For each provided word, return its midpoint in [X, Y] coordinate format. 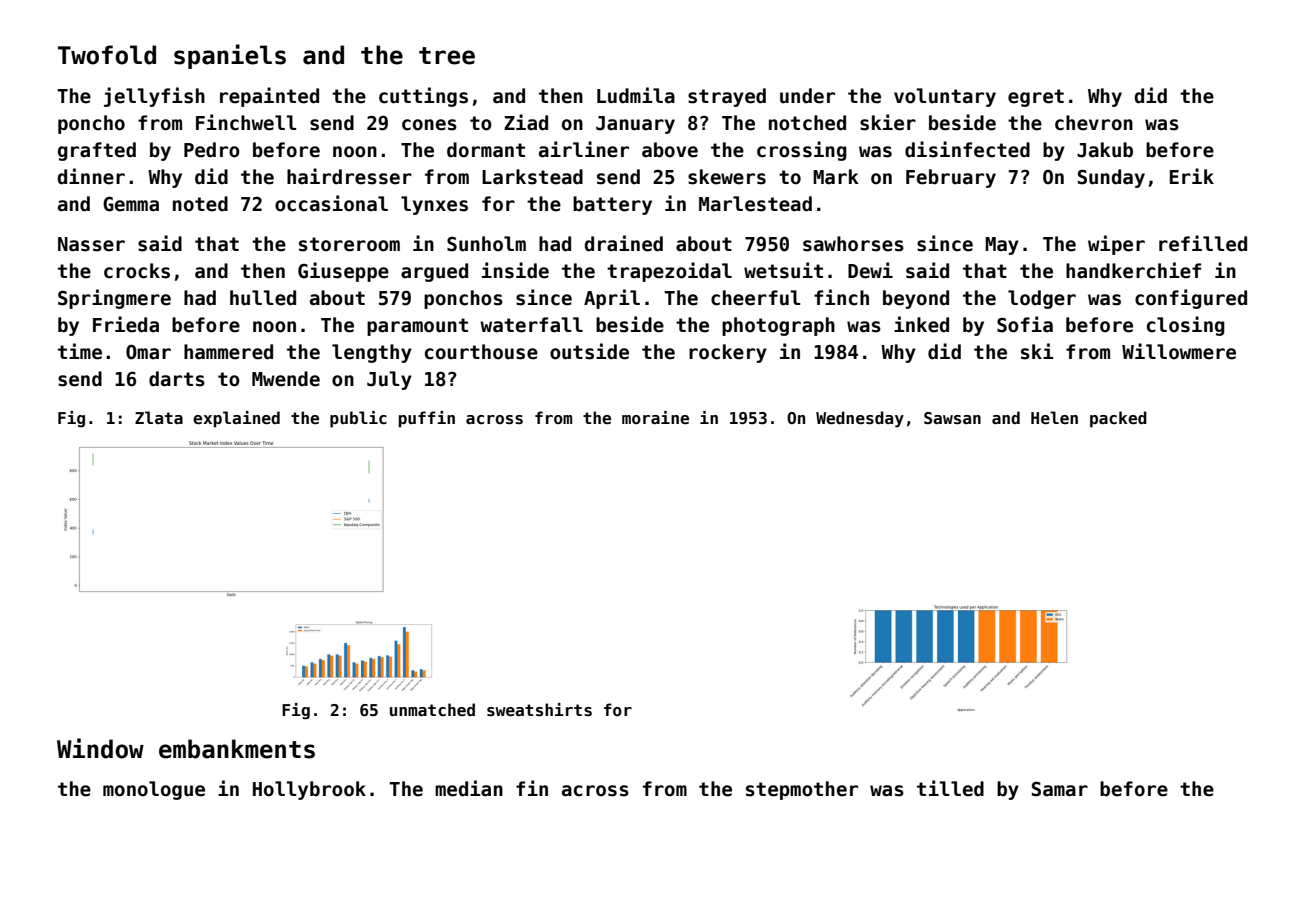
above [670, 150]
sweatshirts [539, 710]
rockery [728, 353]
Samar [1060, 789]
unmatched [432, 709]
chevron [1094, 123]
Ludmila [636, 95]
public [358, 419]
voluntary [945, 97]
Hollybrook [309, 790]
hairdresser [349, 176]
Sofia [1025, 324]
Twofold [107, 55]
